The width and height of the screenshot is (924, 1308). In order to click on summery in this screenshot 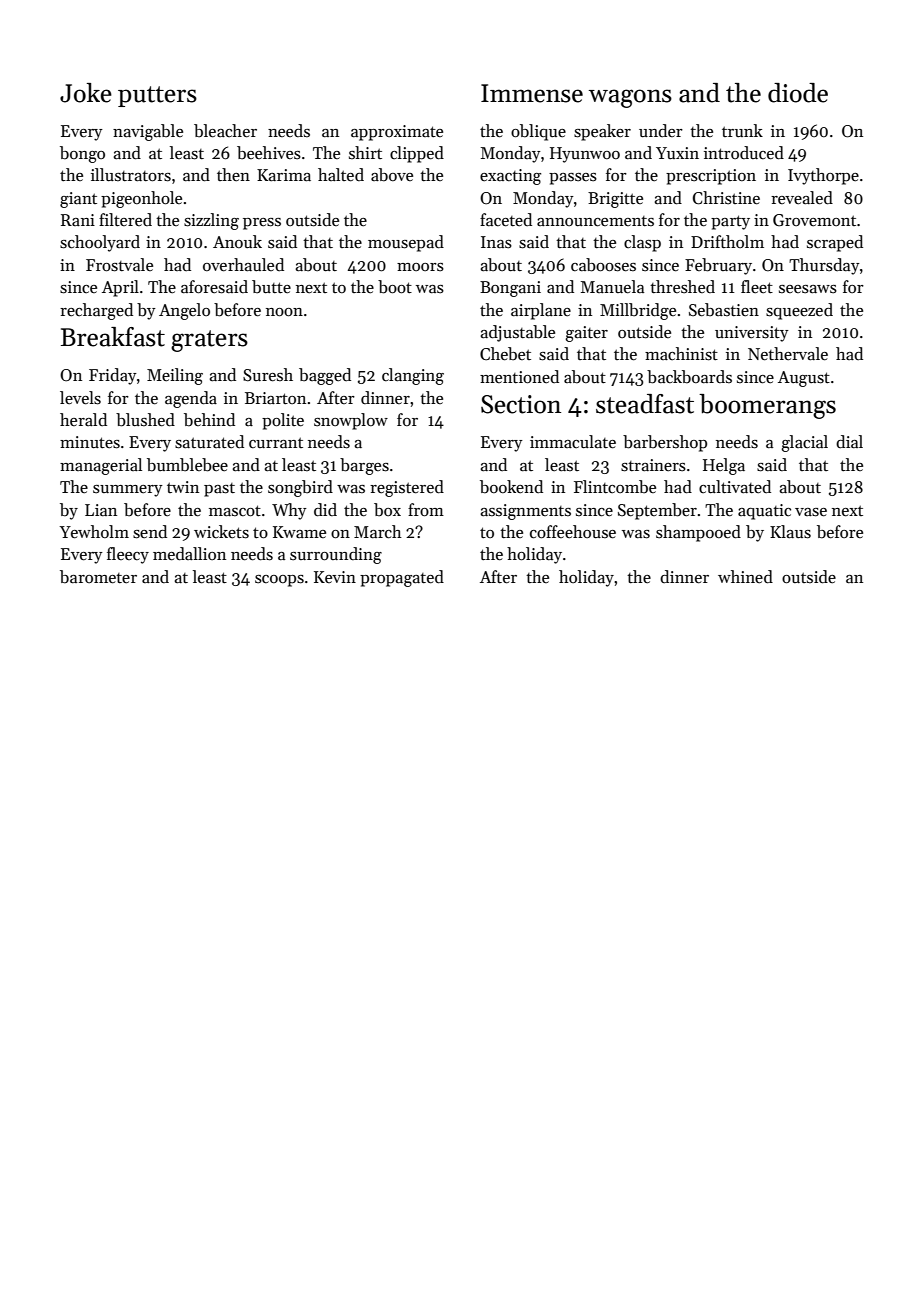, I will do `click(128, 491)`.
